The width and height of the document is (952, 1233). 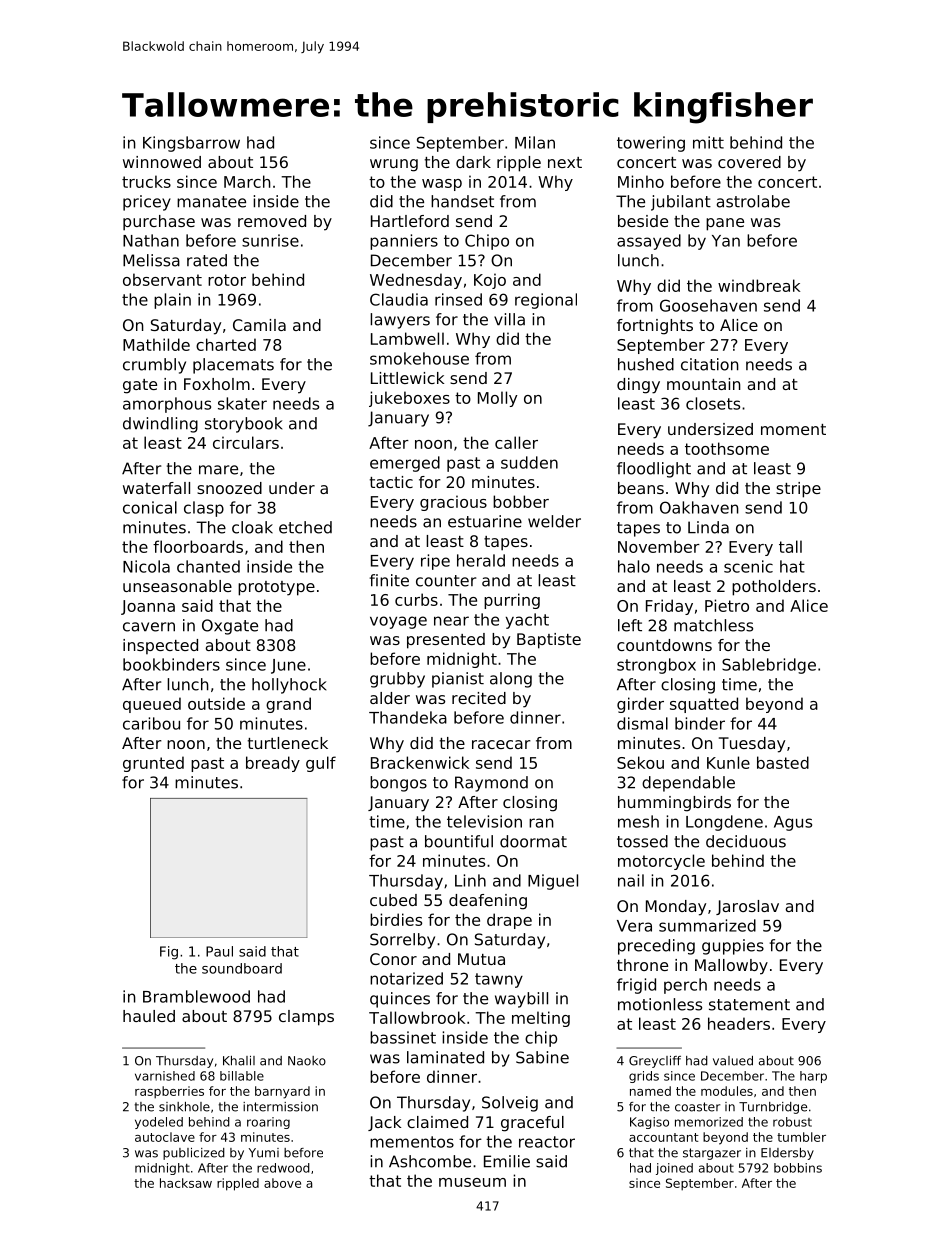 What do you see at coordinates (270, 240) in the document?
I see `sunrise` at bounding box center [270, 240].
